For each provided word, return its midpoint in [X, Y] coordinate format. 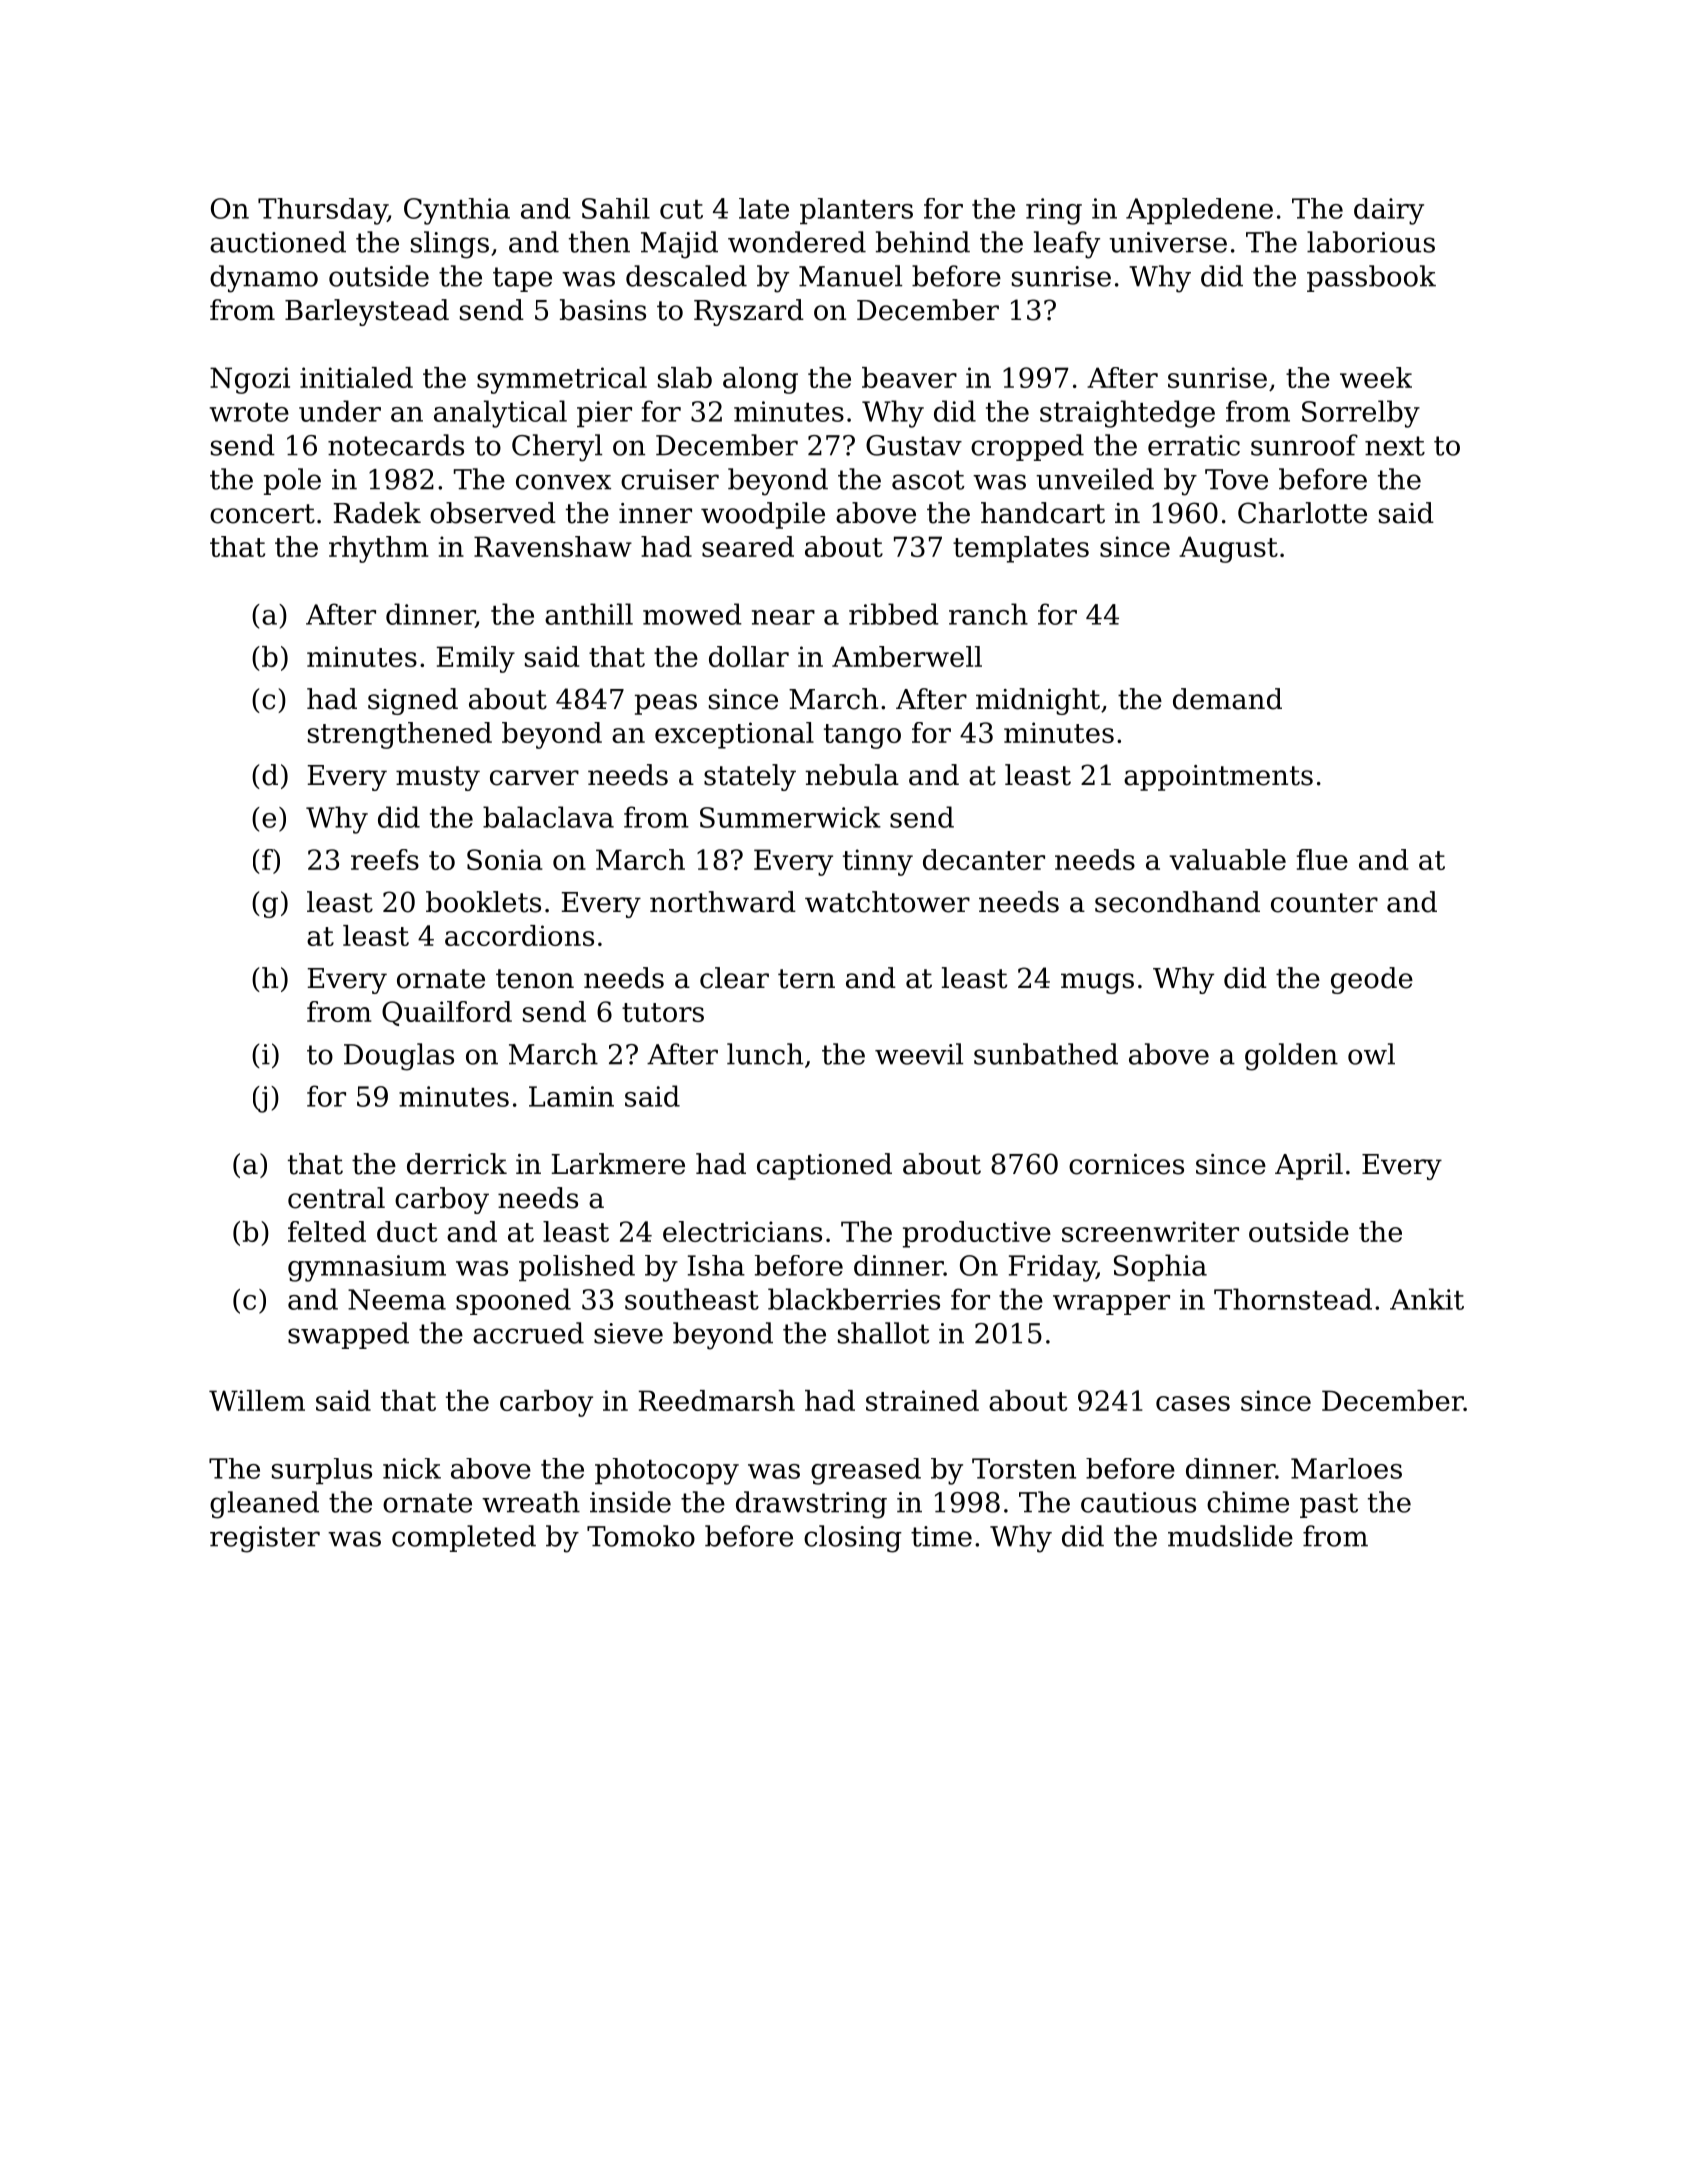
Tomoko [641, 1536]
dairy [1389, 211]
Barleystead [367, 312]
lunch [765, 1054]
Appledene [1199, 211]
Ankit [1427, 1299]
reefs [385, 859]
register [265, 1539]
